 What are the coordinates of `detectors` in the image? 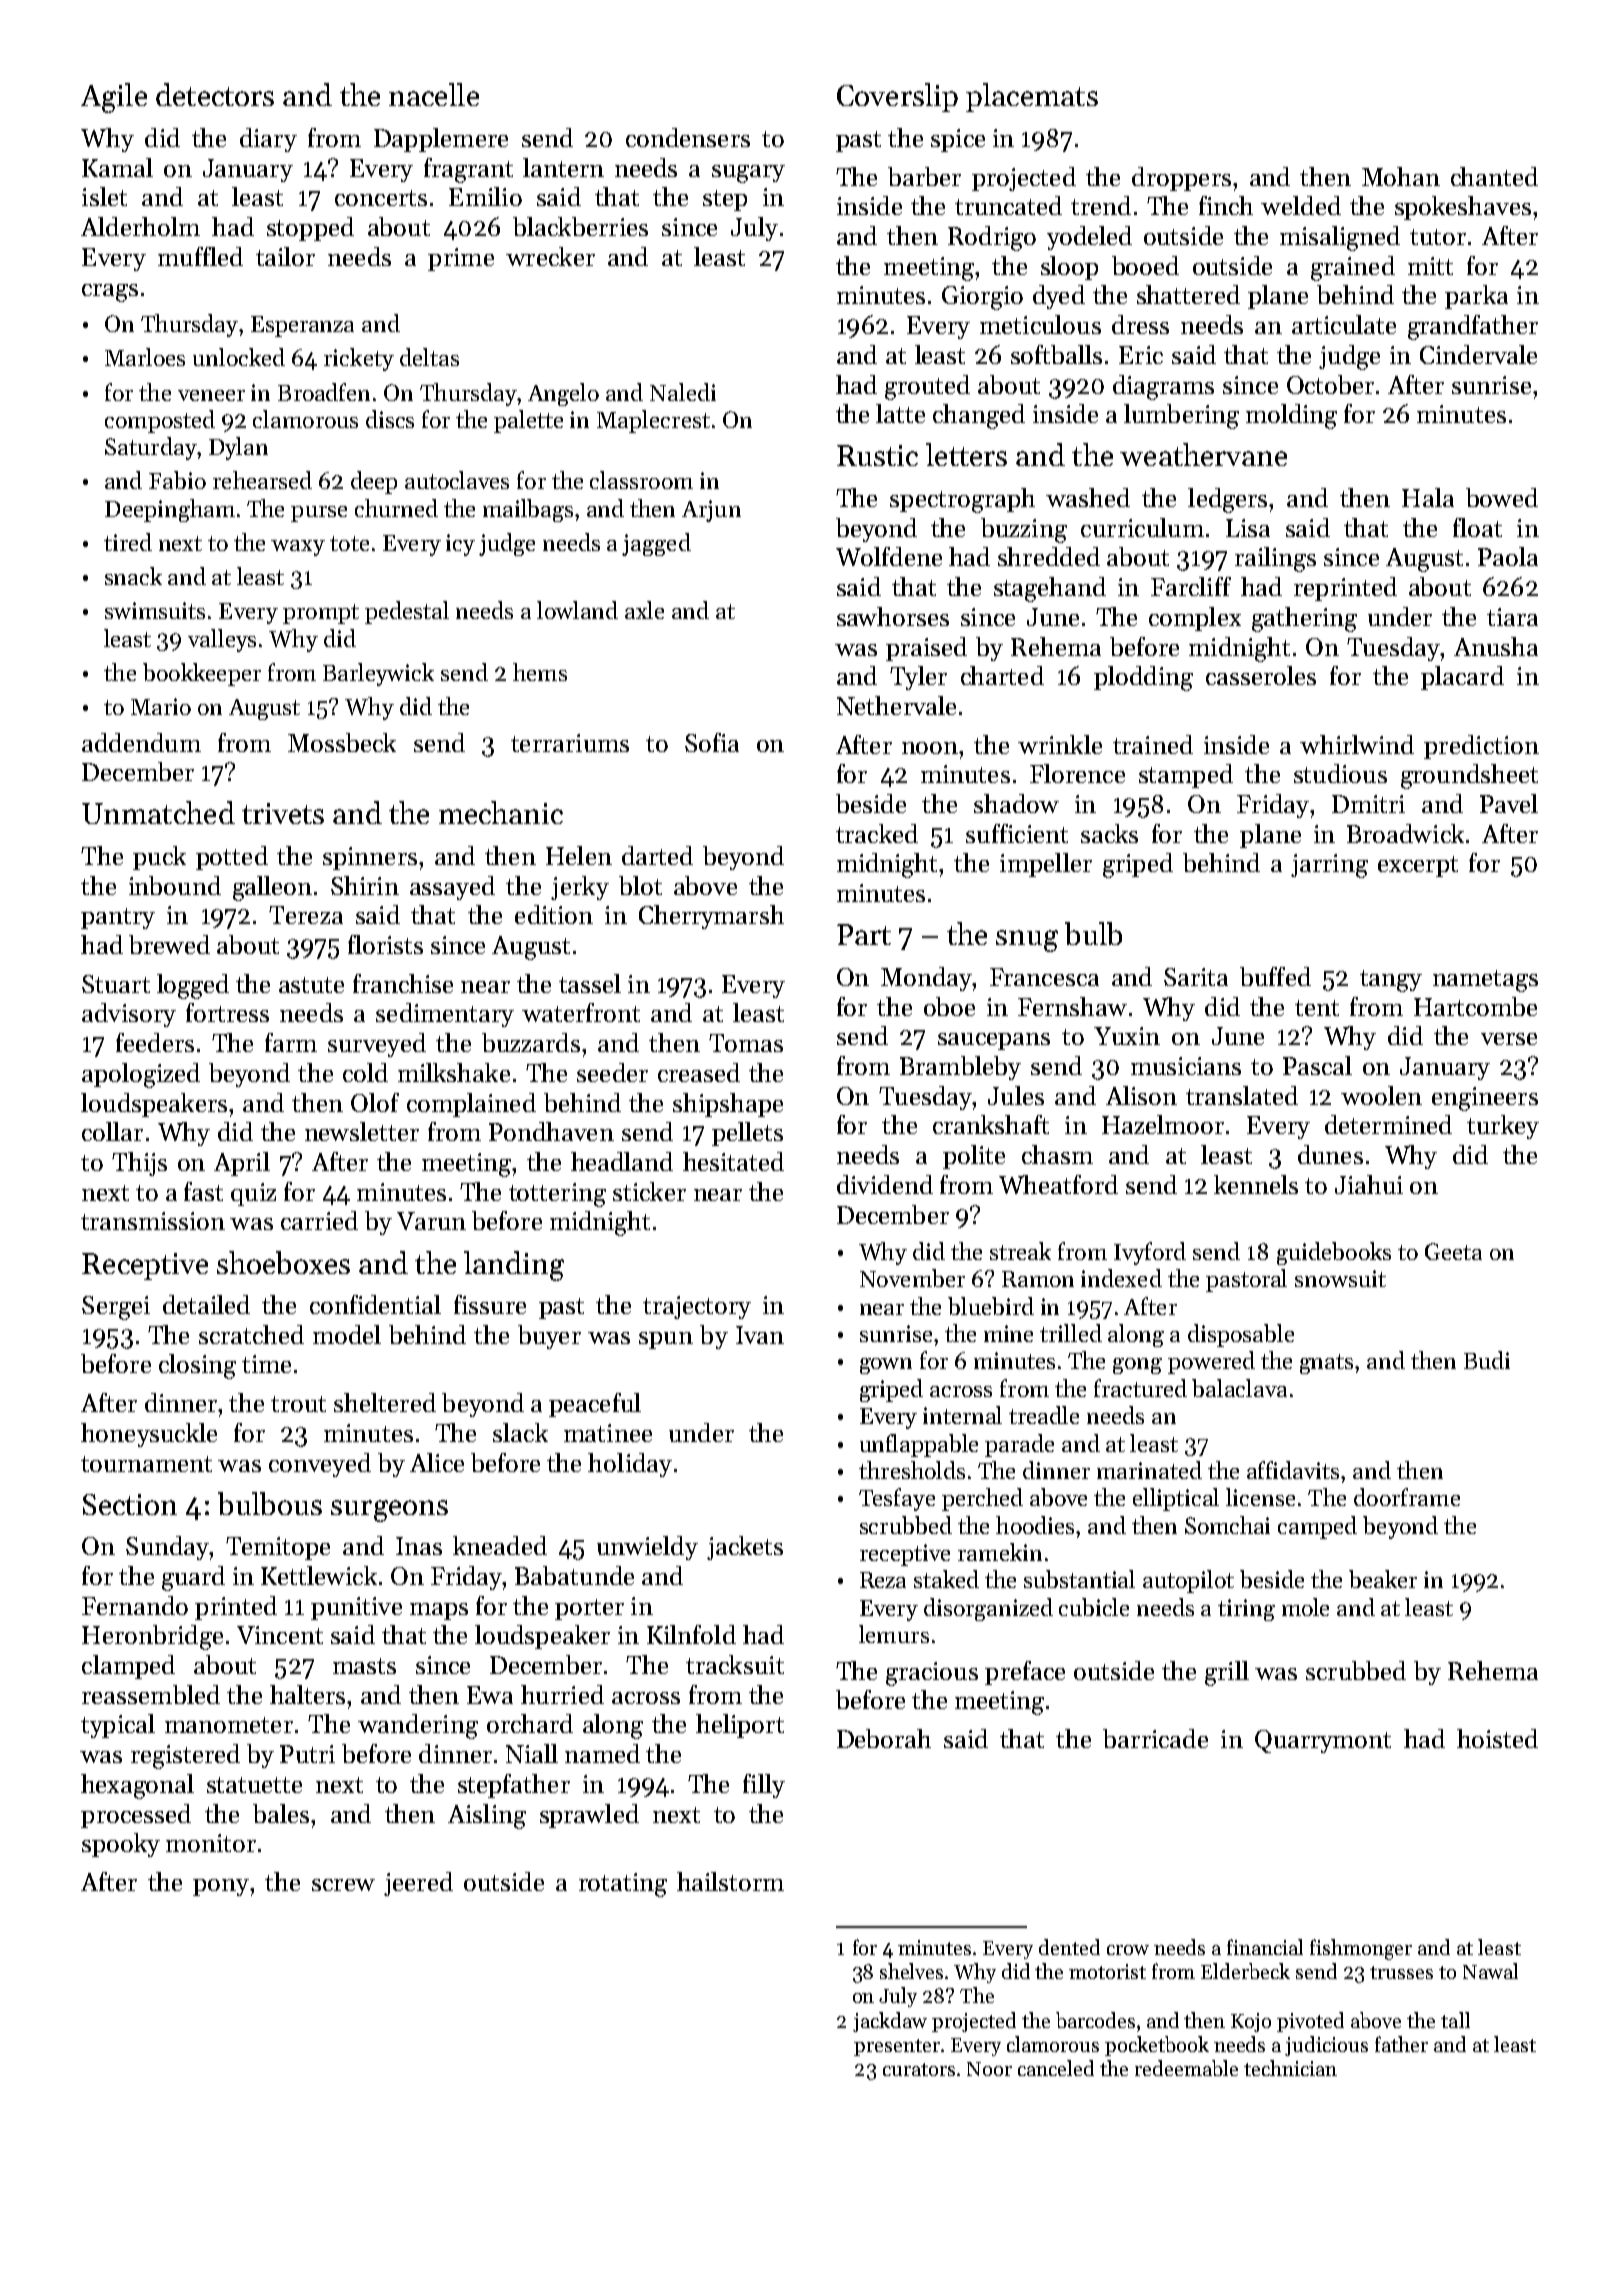 It's located at (215, 94).
